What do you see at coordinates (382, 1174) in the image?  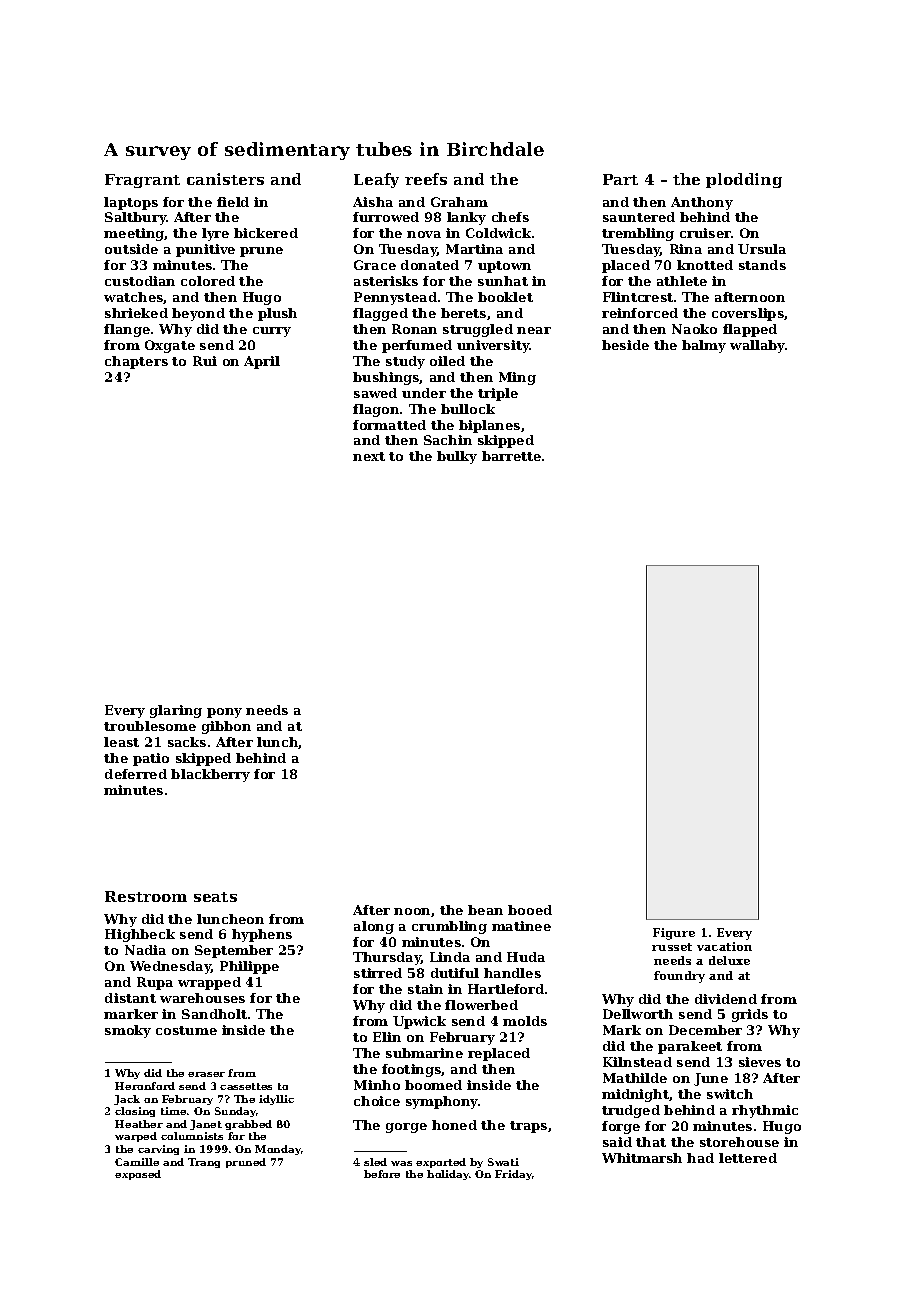 I see `before` at bounding box center [382, 1174].
